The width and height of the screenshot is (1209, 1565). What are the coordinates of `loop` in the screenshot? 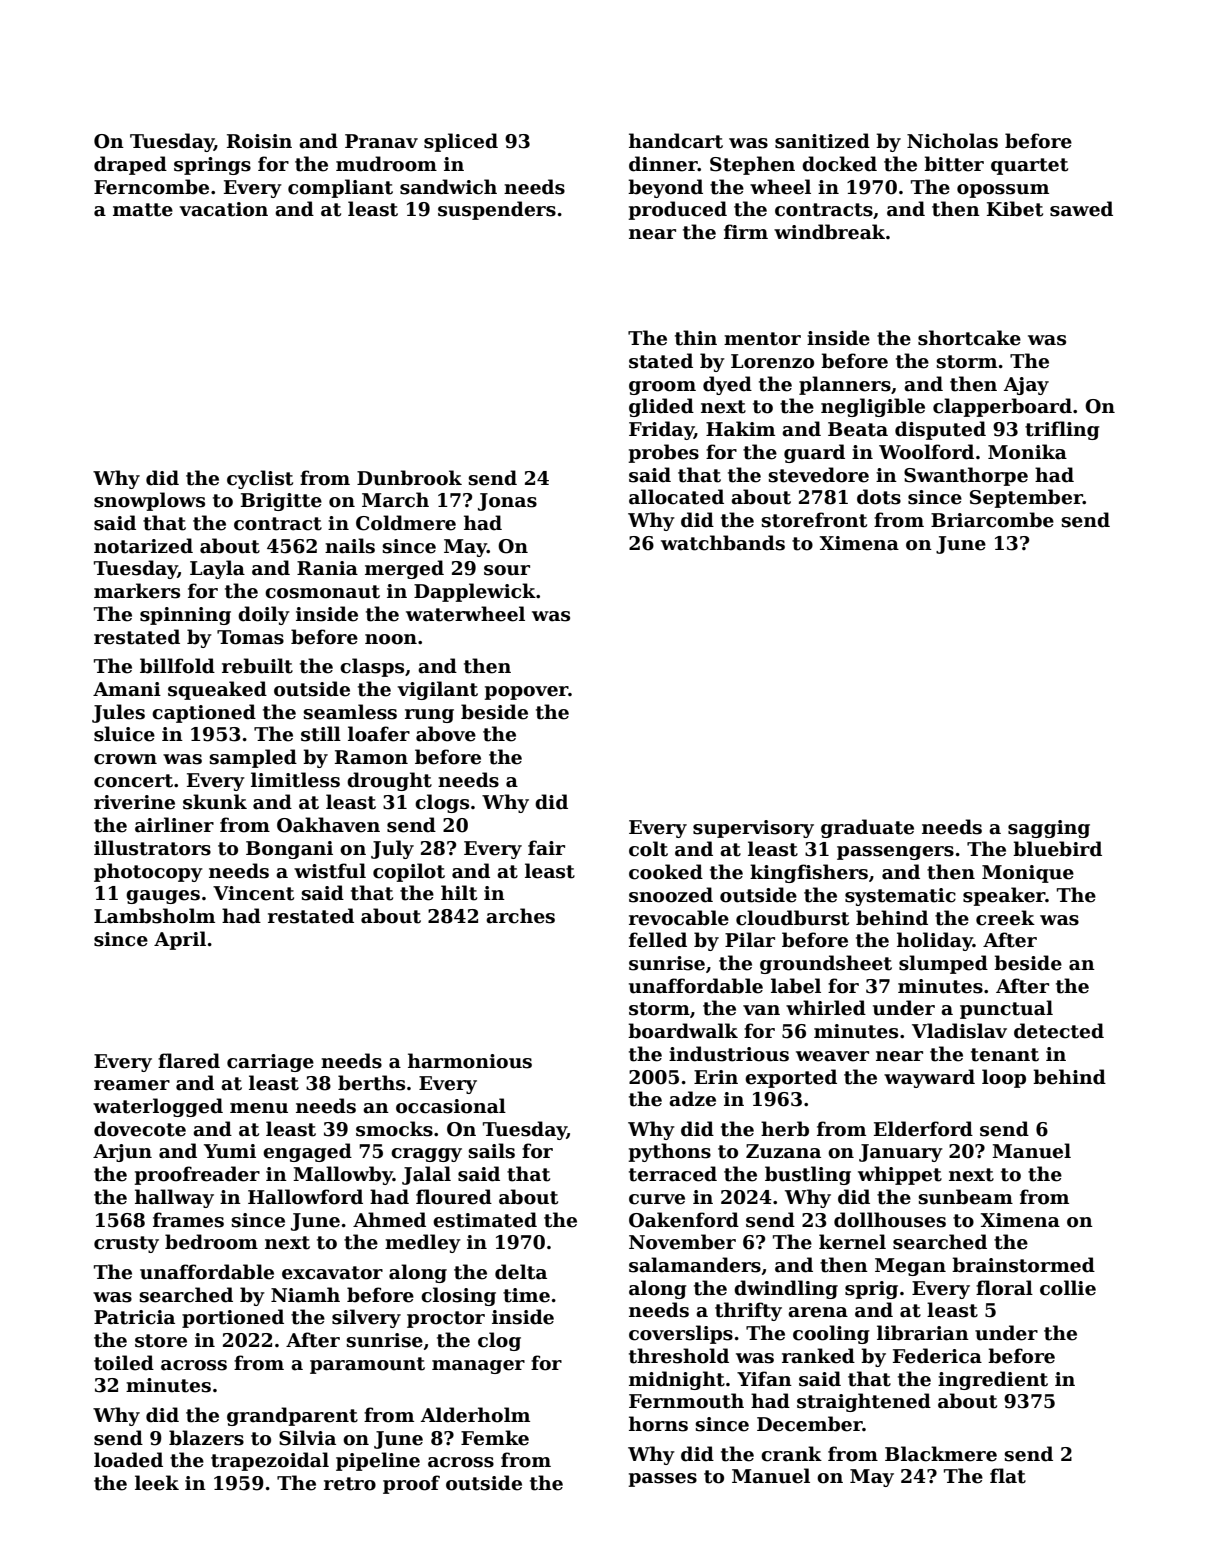 It's located at (1004, 1078).
